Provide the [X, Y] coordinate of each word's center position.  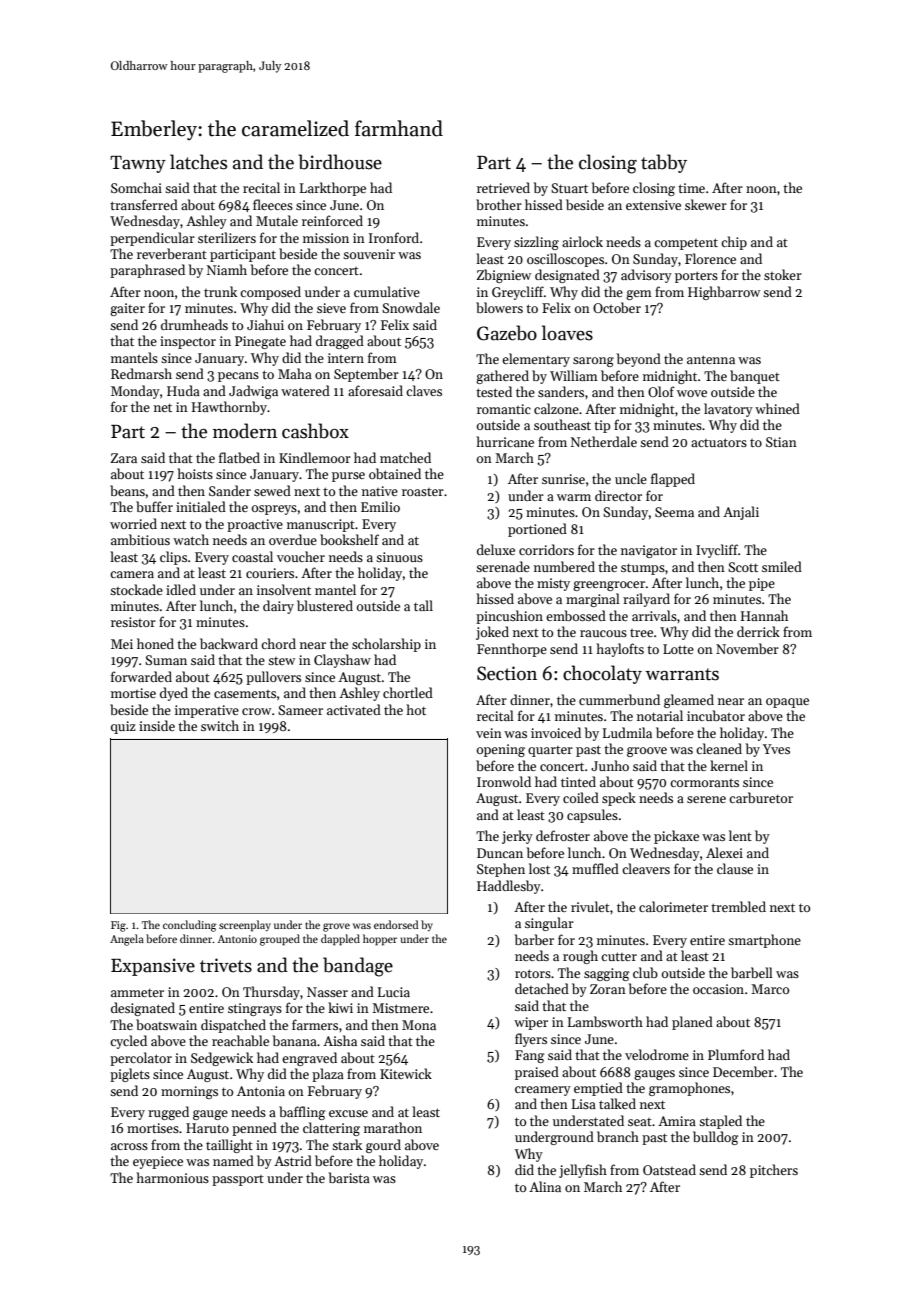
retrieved [503, 187]
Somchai [136, 187]
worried [133, 523]
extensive [653, 205]
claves [424, 390]
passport [238, 1180]
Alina [545, 1186]
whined [777, 408]
